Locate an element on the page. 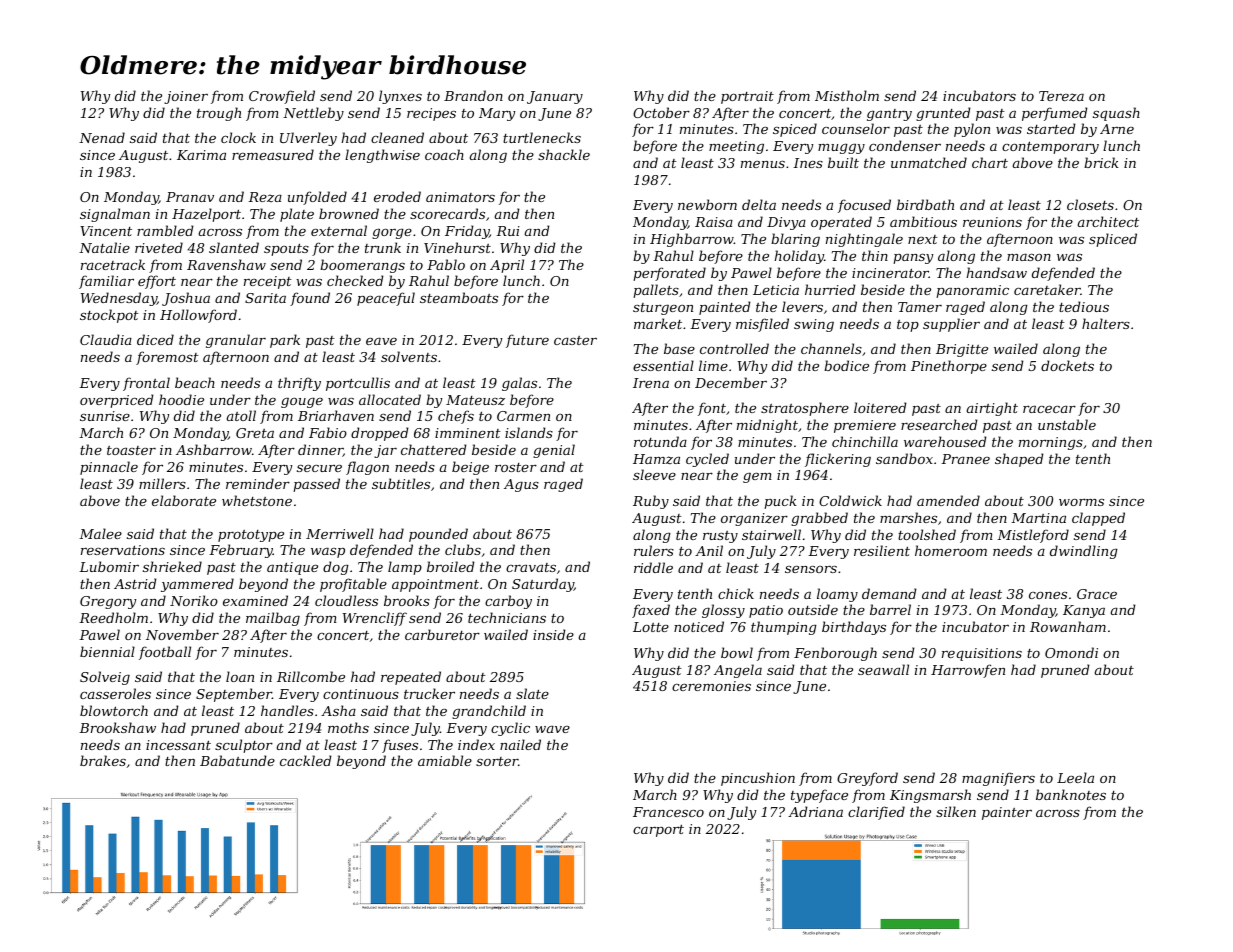 Image resolution: width=1233 pixels, height=952 pixels. Pinethorpe is located at coordinates (949, 367).
